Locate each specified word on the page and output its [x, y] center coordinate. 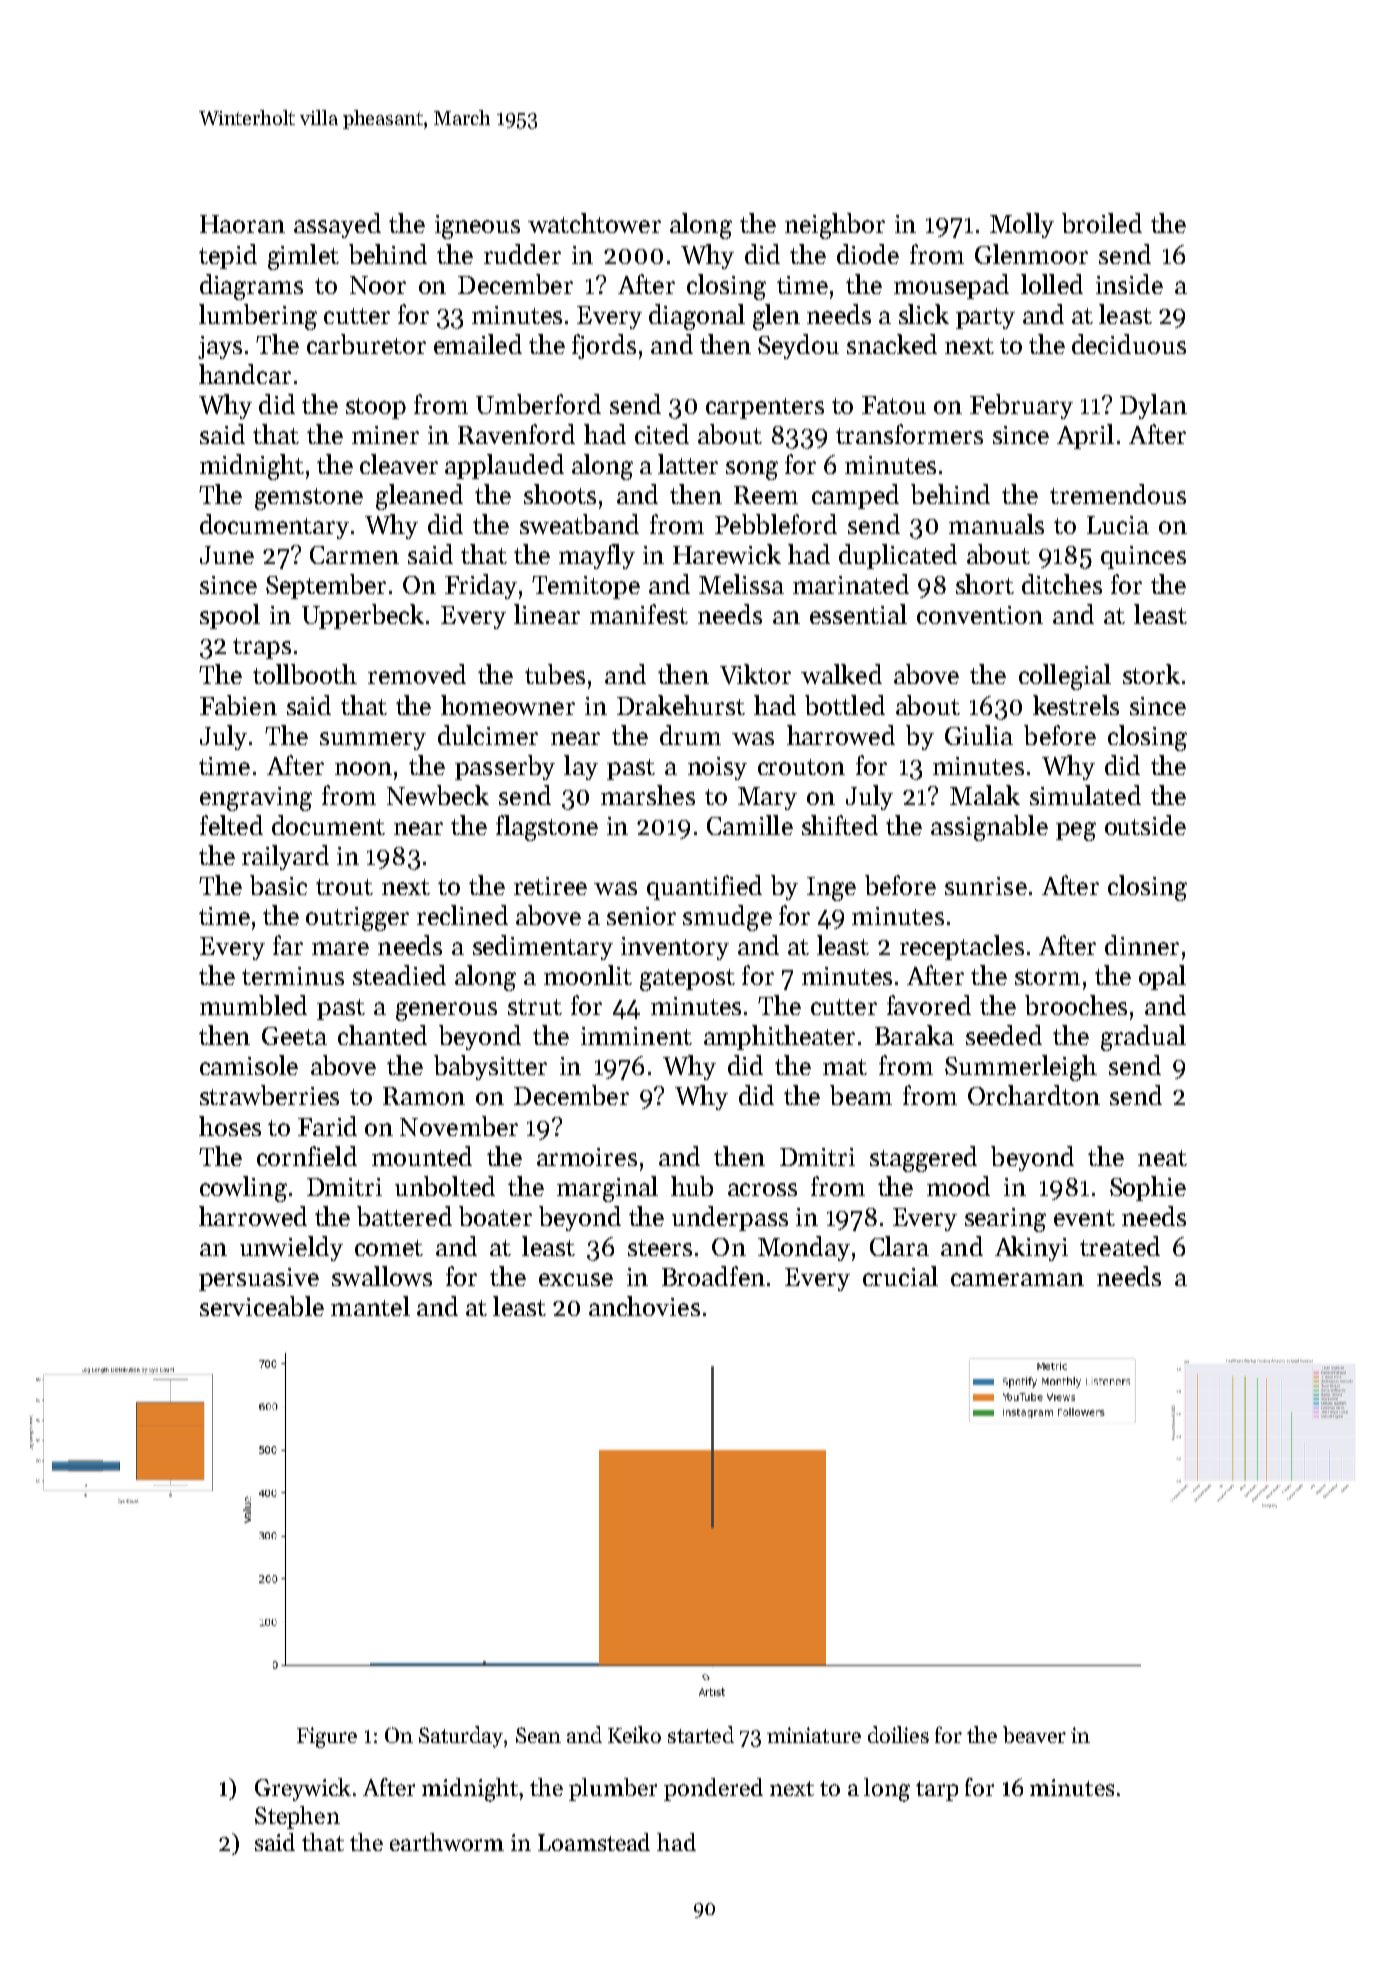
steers [660, 1248]
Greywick [303, 1789]
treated [1120, 1246]
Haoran [242, 224]
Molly [1022, 225]
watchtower [594, 223]
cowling [243, 1189]
